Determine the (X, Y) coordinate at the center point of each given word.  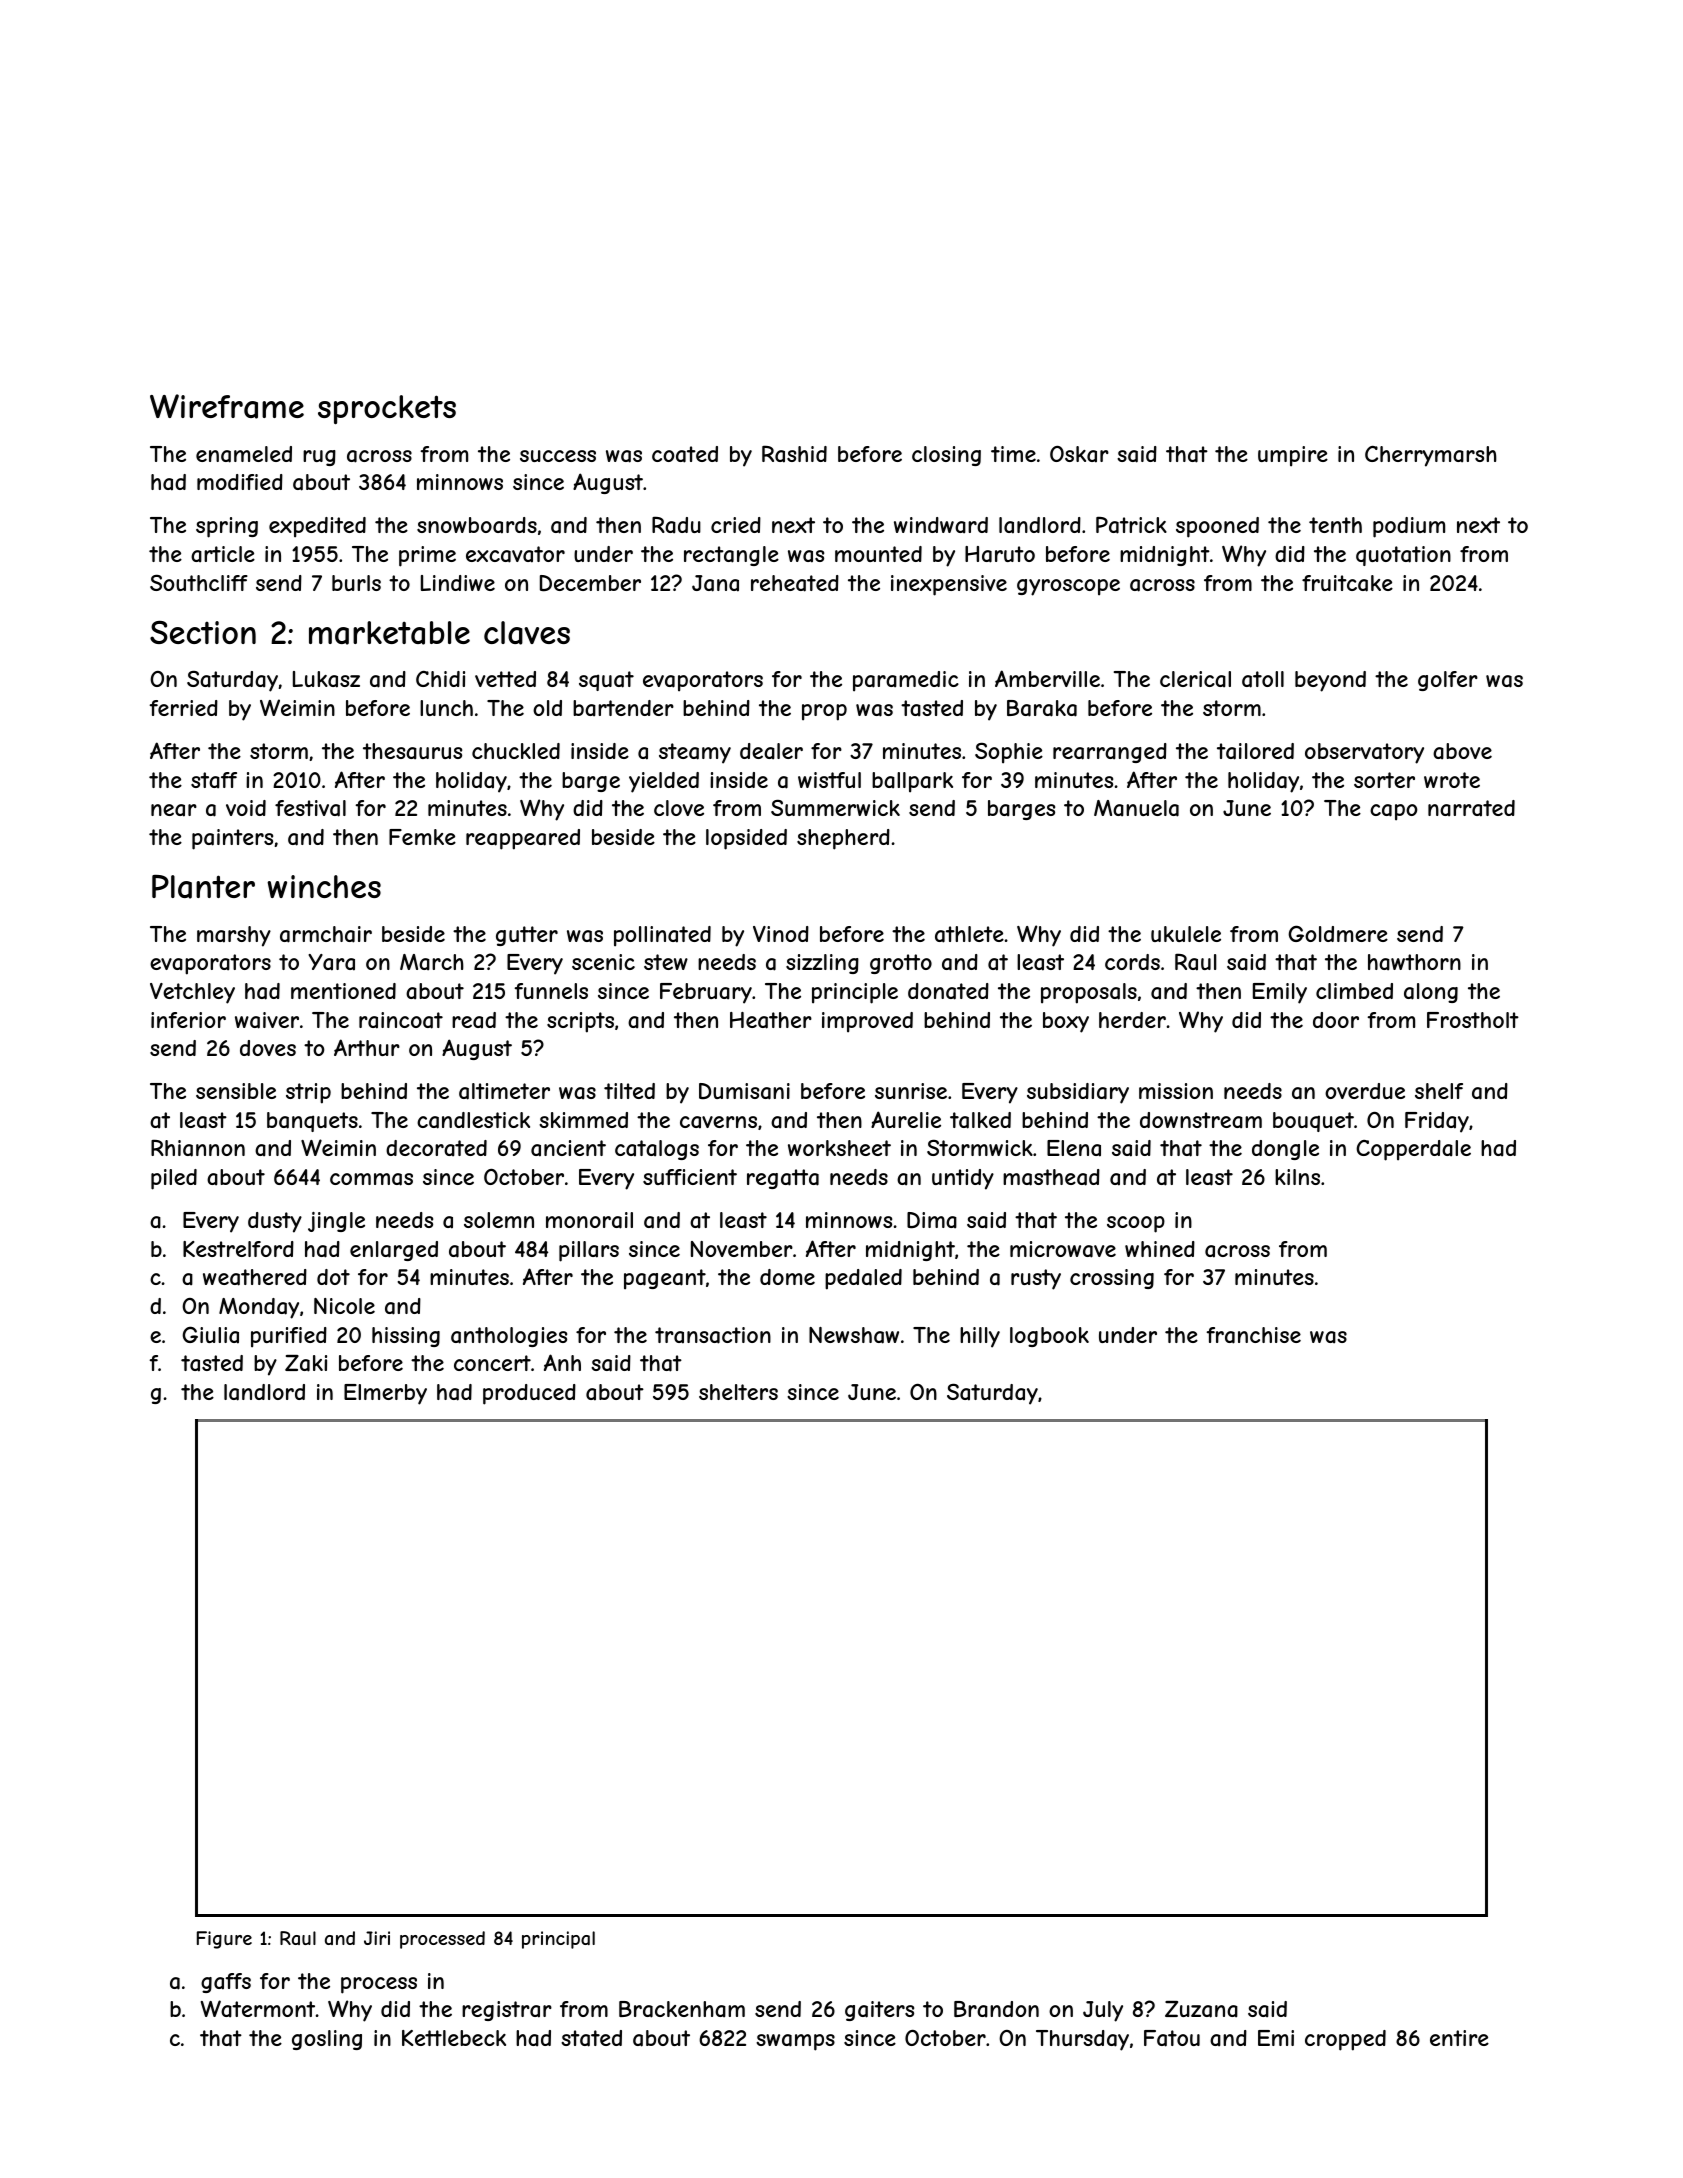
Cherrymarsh (1431, 456)
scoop (1136, 1224)
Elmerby (385, 1394)
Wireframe (227, 406)
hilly (980, 1337)
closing (946, 456)
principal (558, 1940)
